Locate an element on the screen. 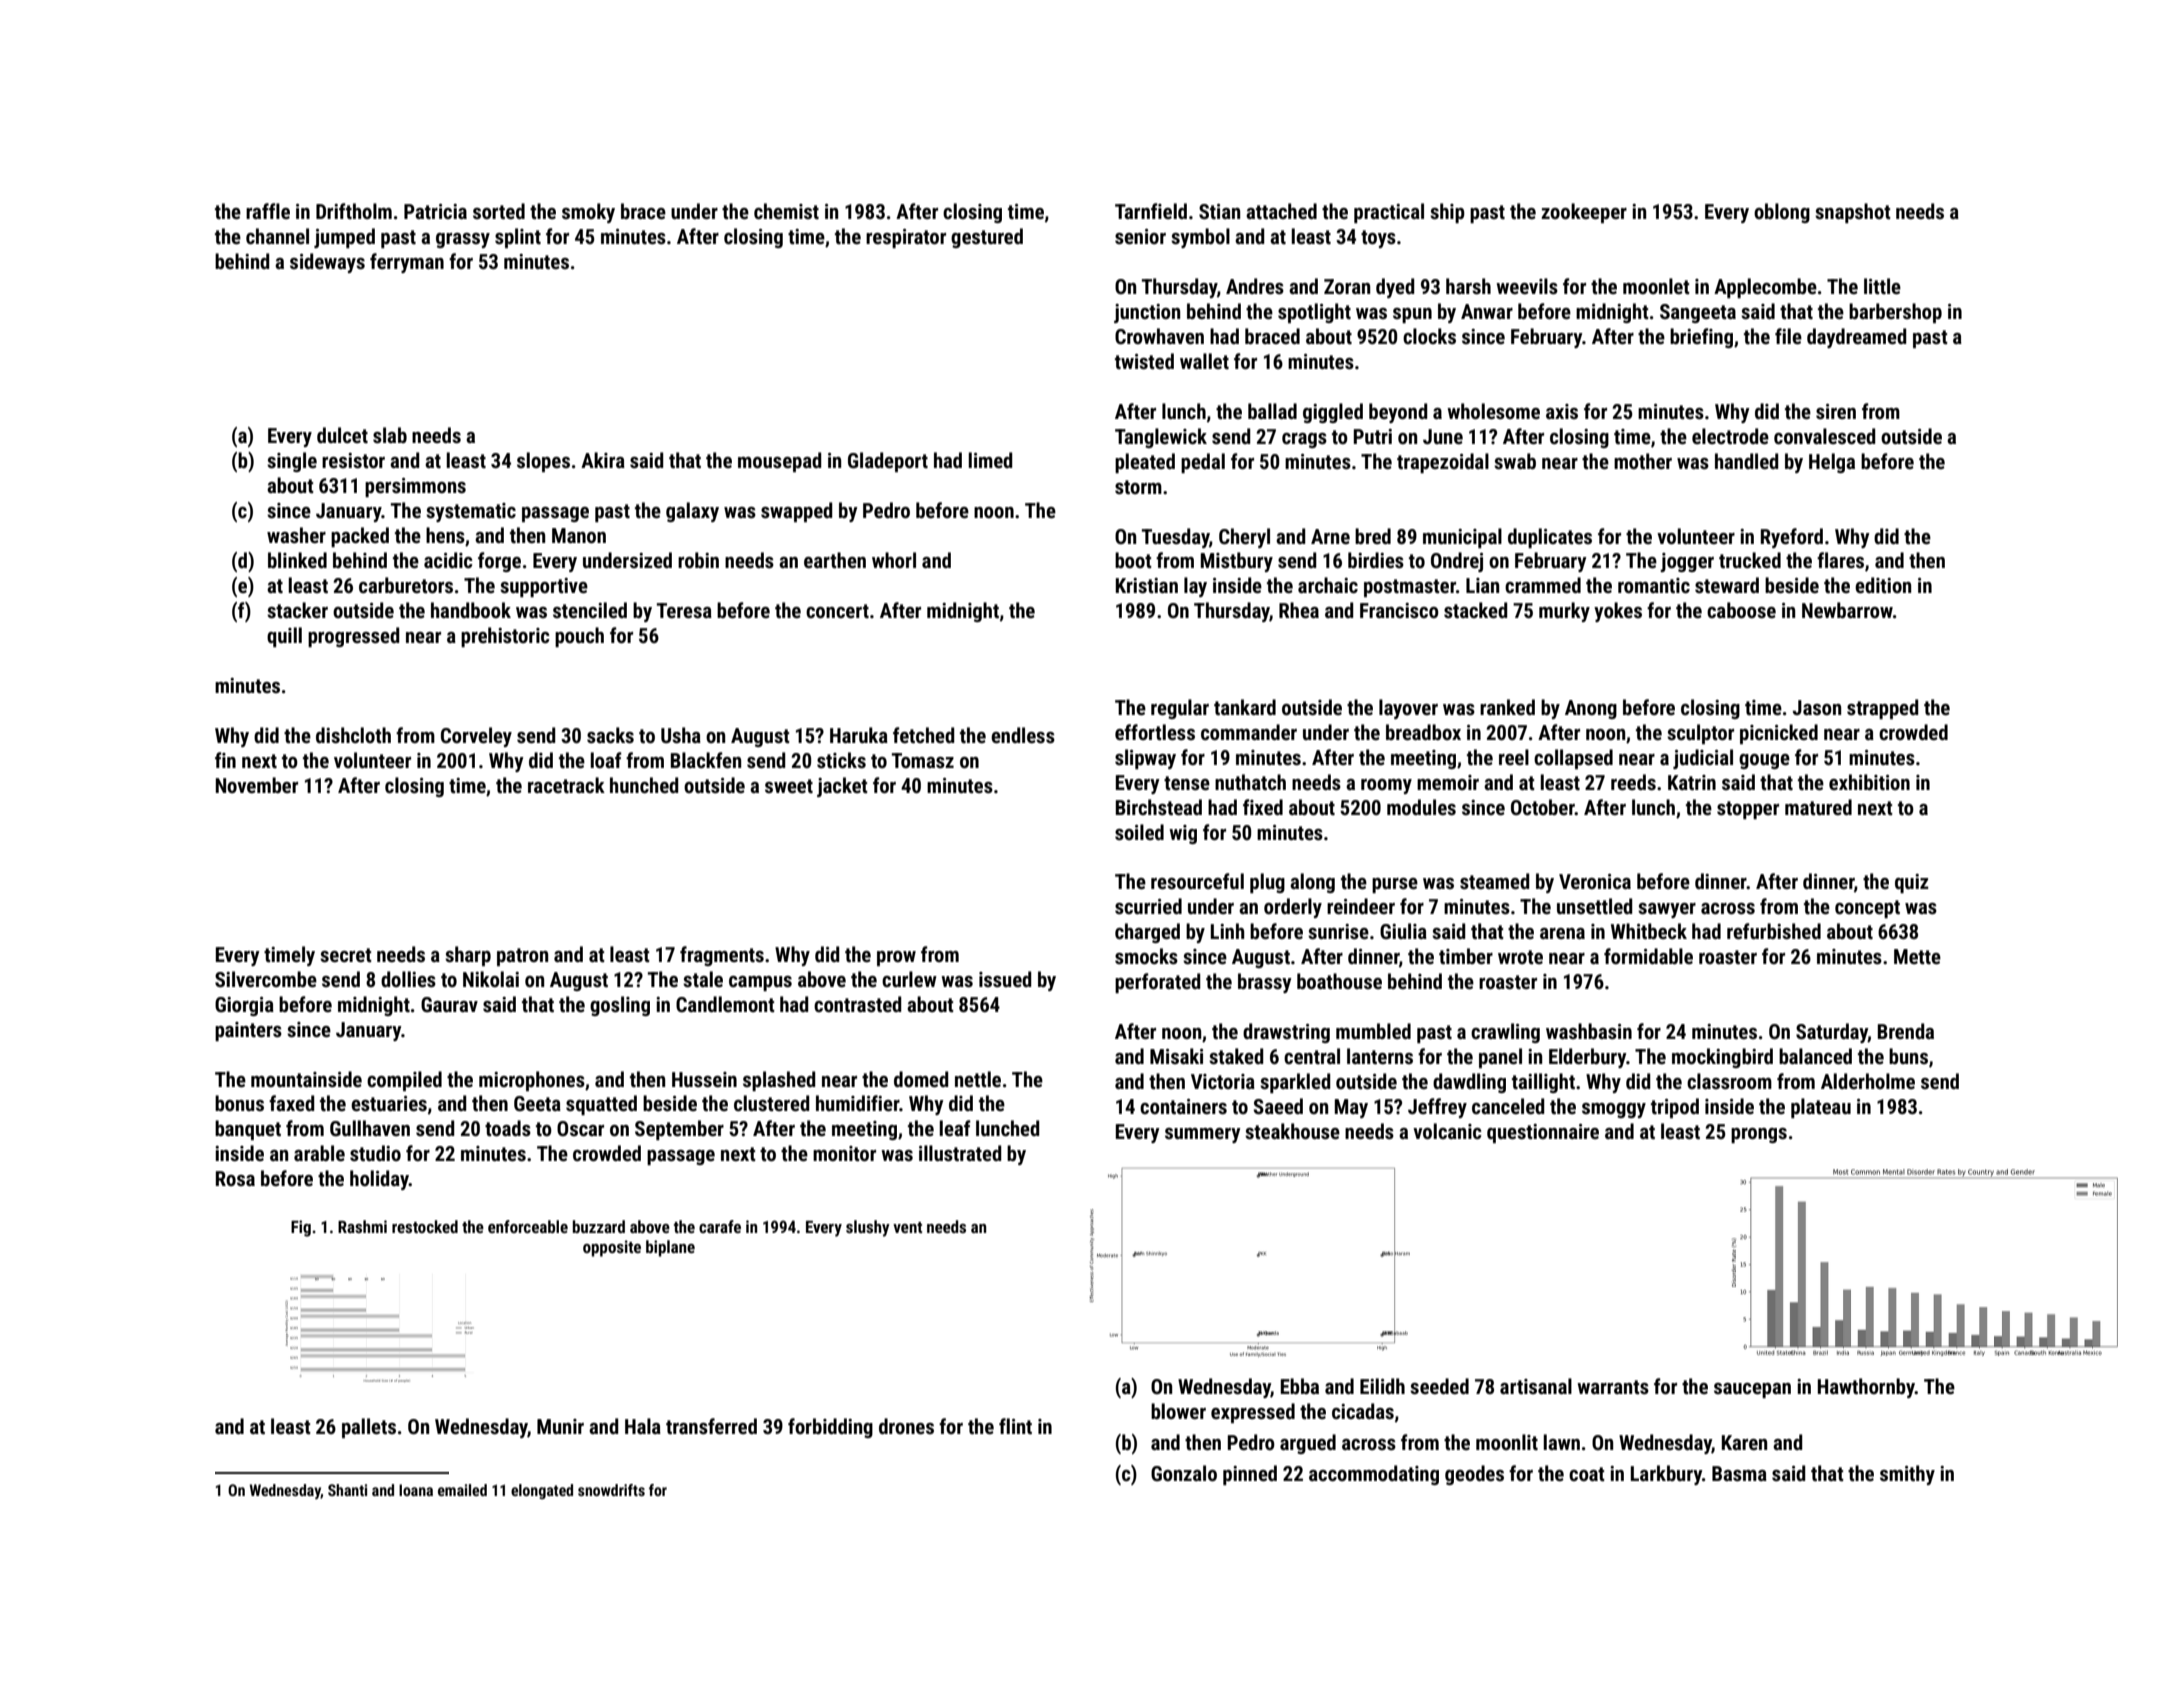  Brenda is located at coordinates (1906, 1031).
